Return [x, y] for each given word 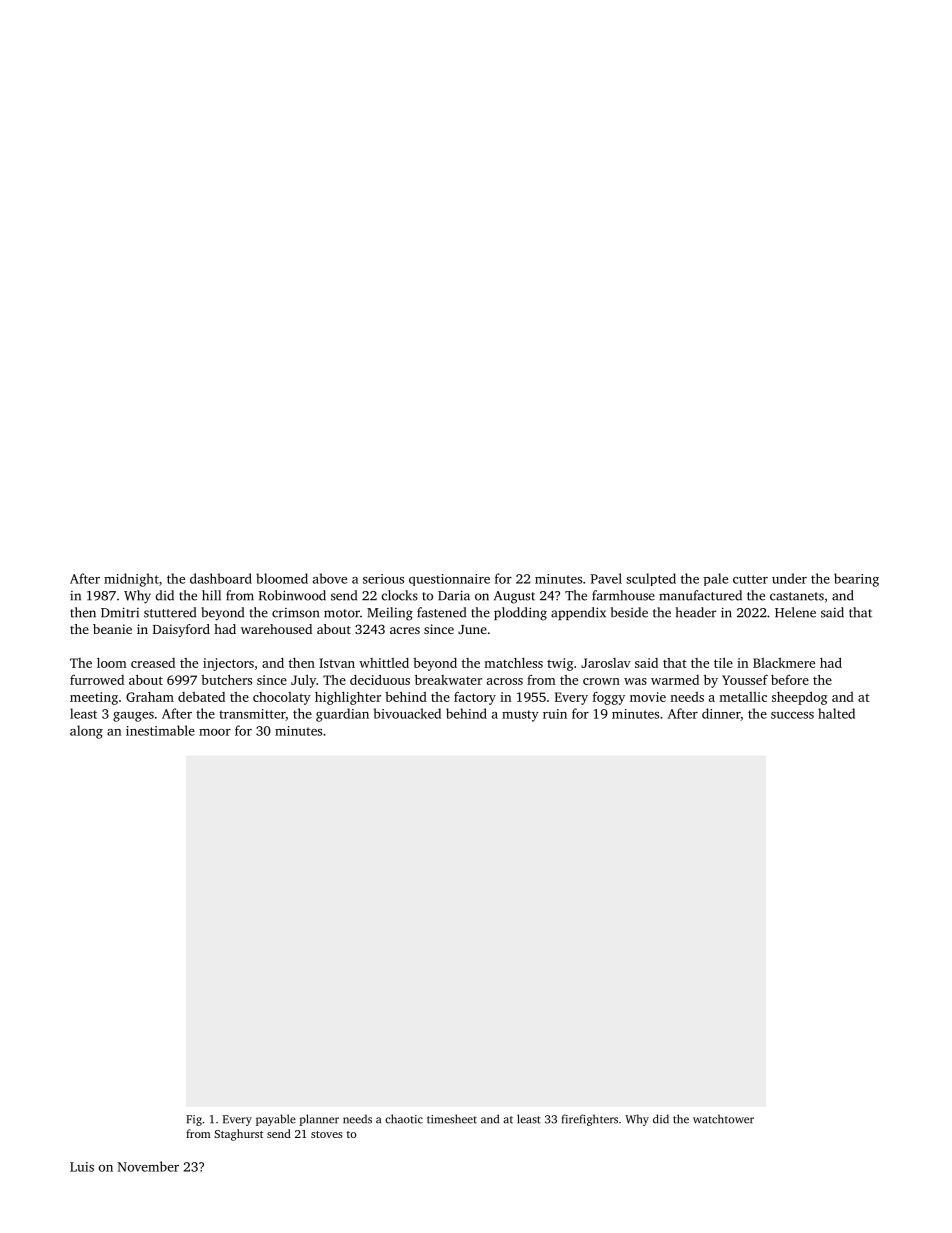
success [792, 715]
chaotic [404, 1119]
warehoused [276, 629]
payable [276, 1120]
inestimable [160, 730]
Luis [82, 1167]
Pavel [606, 578]
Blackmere [784, 663]
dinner [721, 714]
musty [520, 716]
